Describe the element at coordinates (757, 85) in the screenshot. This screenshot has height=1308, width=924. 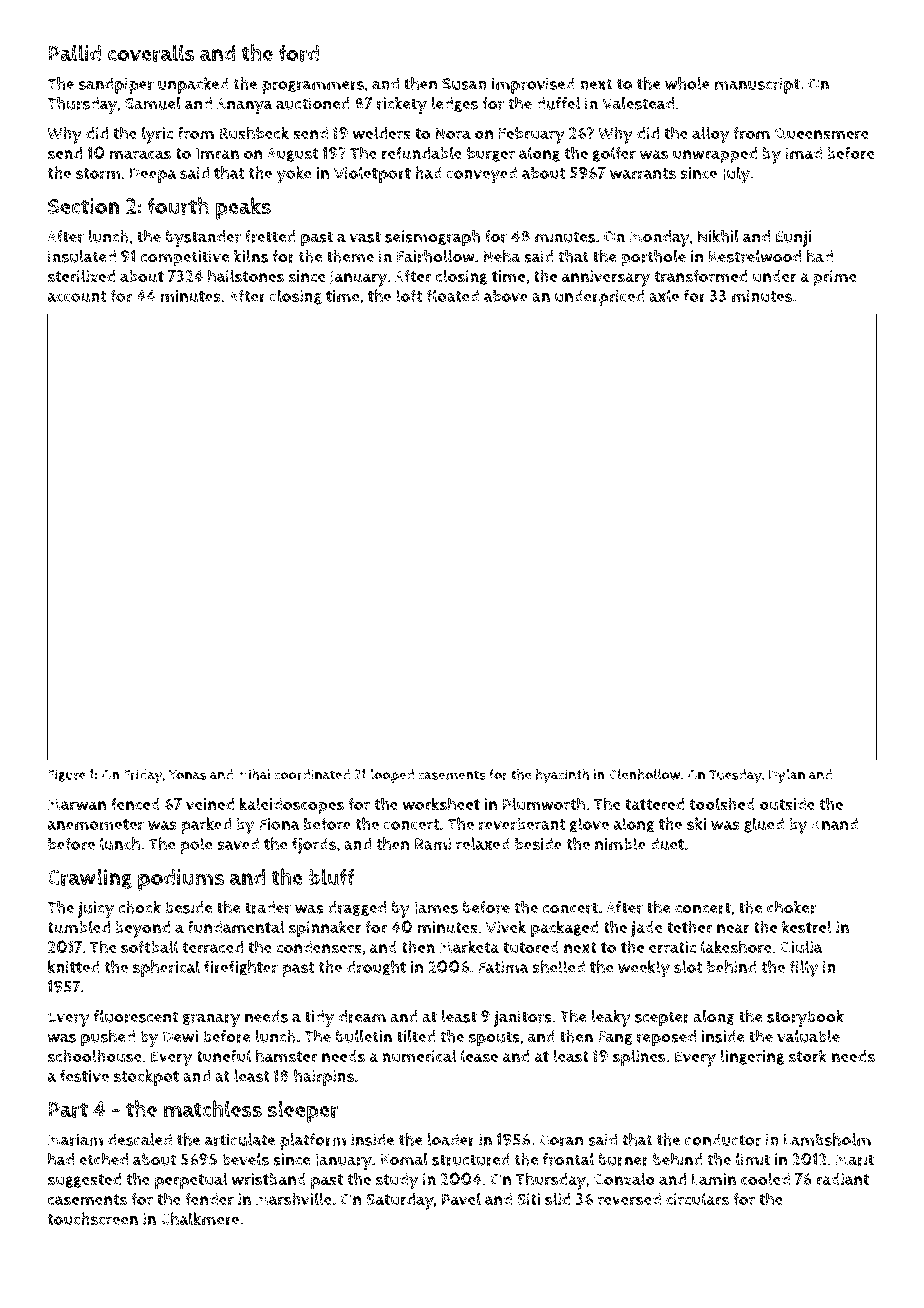
I see `manuscript` at that location.
